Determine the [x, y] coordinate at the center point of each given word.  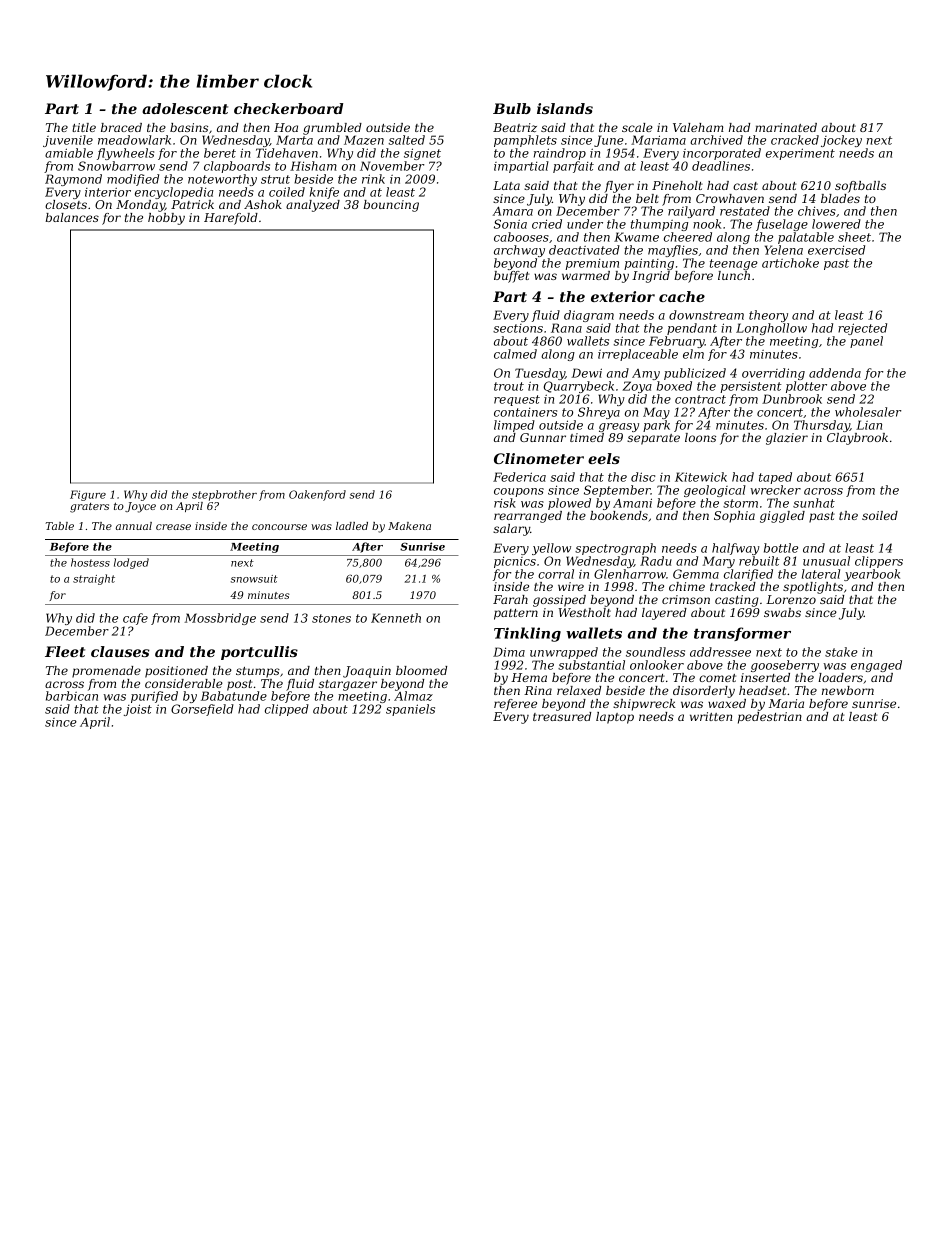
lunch [734, 275]
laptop [615, 718]
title [84, 127]
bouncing [391, 206]
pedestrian [770, 718]
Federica [519, 477]
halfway [736, 549]
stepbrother [224, 495]
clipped [287, 710]
